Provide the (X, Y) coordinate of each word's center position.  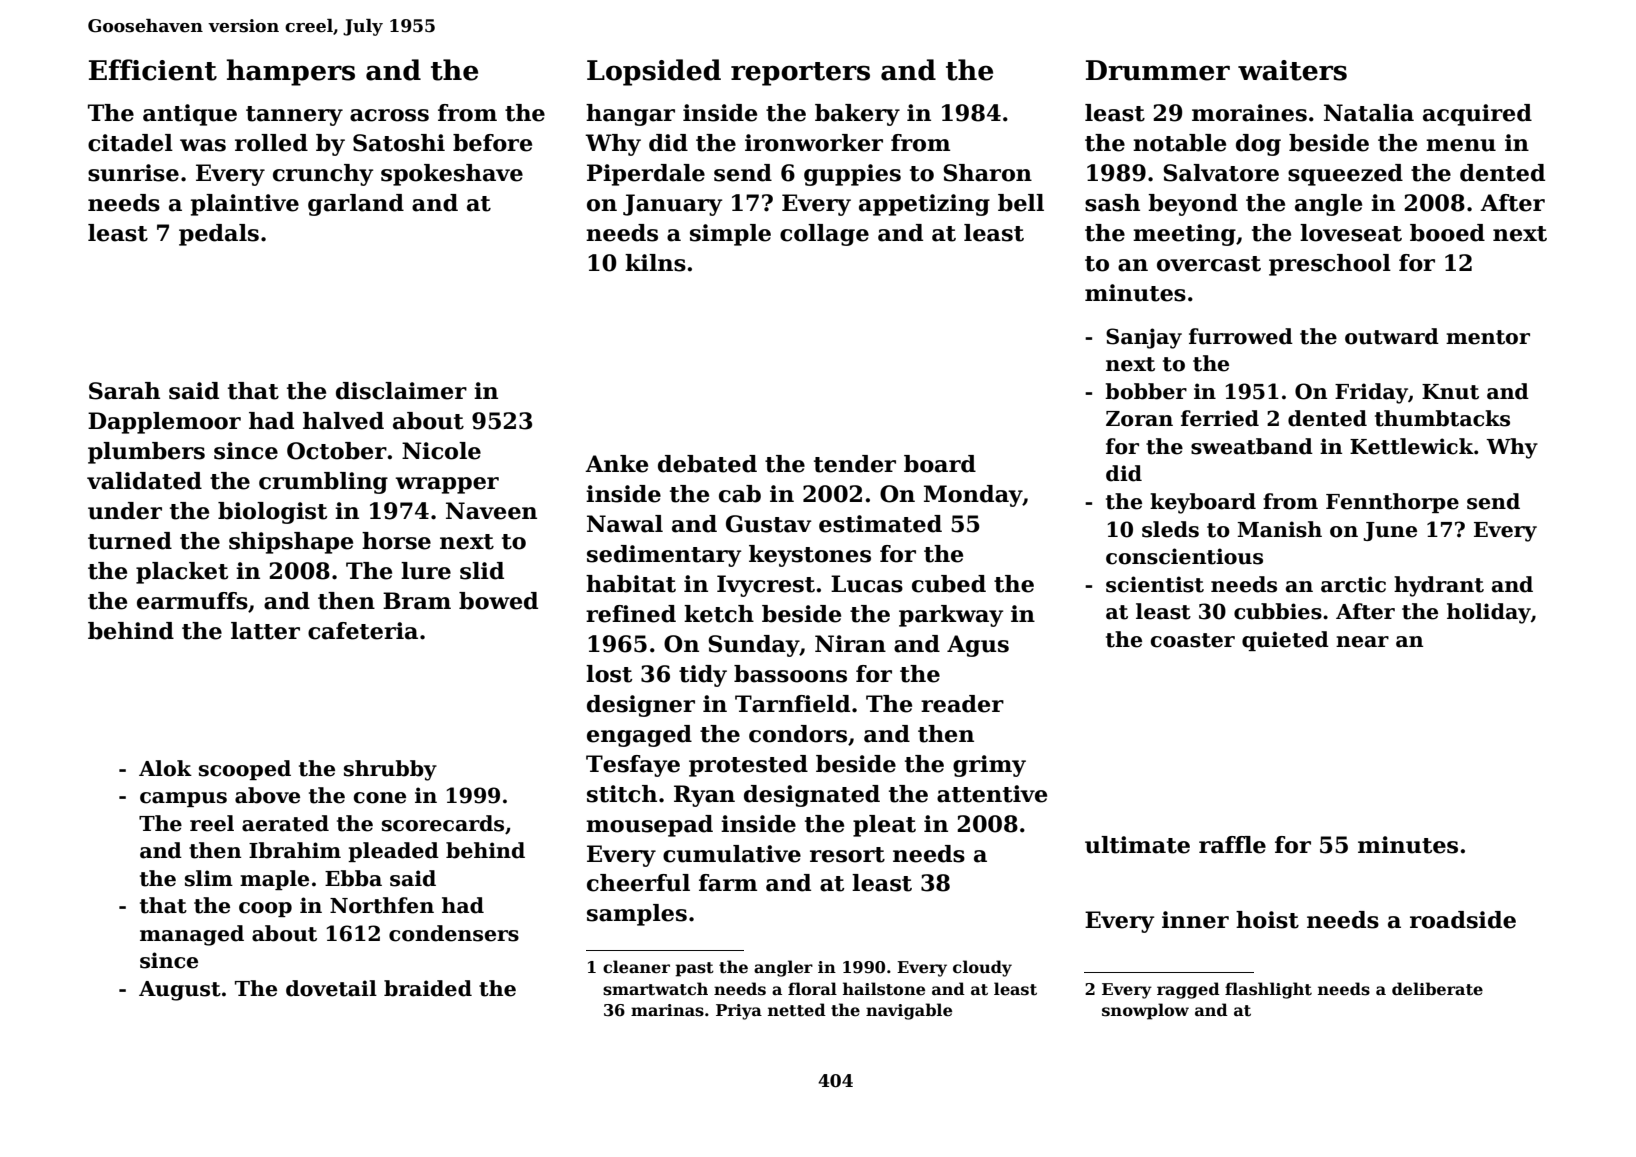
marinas (667, 1010)
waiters (1292, 70)
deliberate (1437, 989)
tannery (294, 116)
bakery (857, 115)
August (180, 991)
